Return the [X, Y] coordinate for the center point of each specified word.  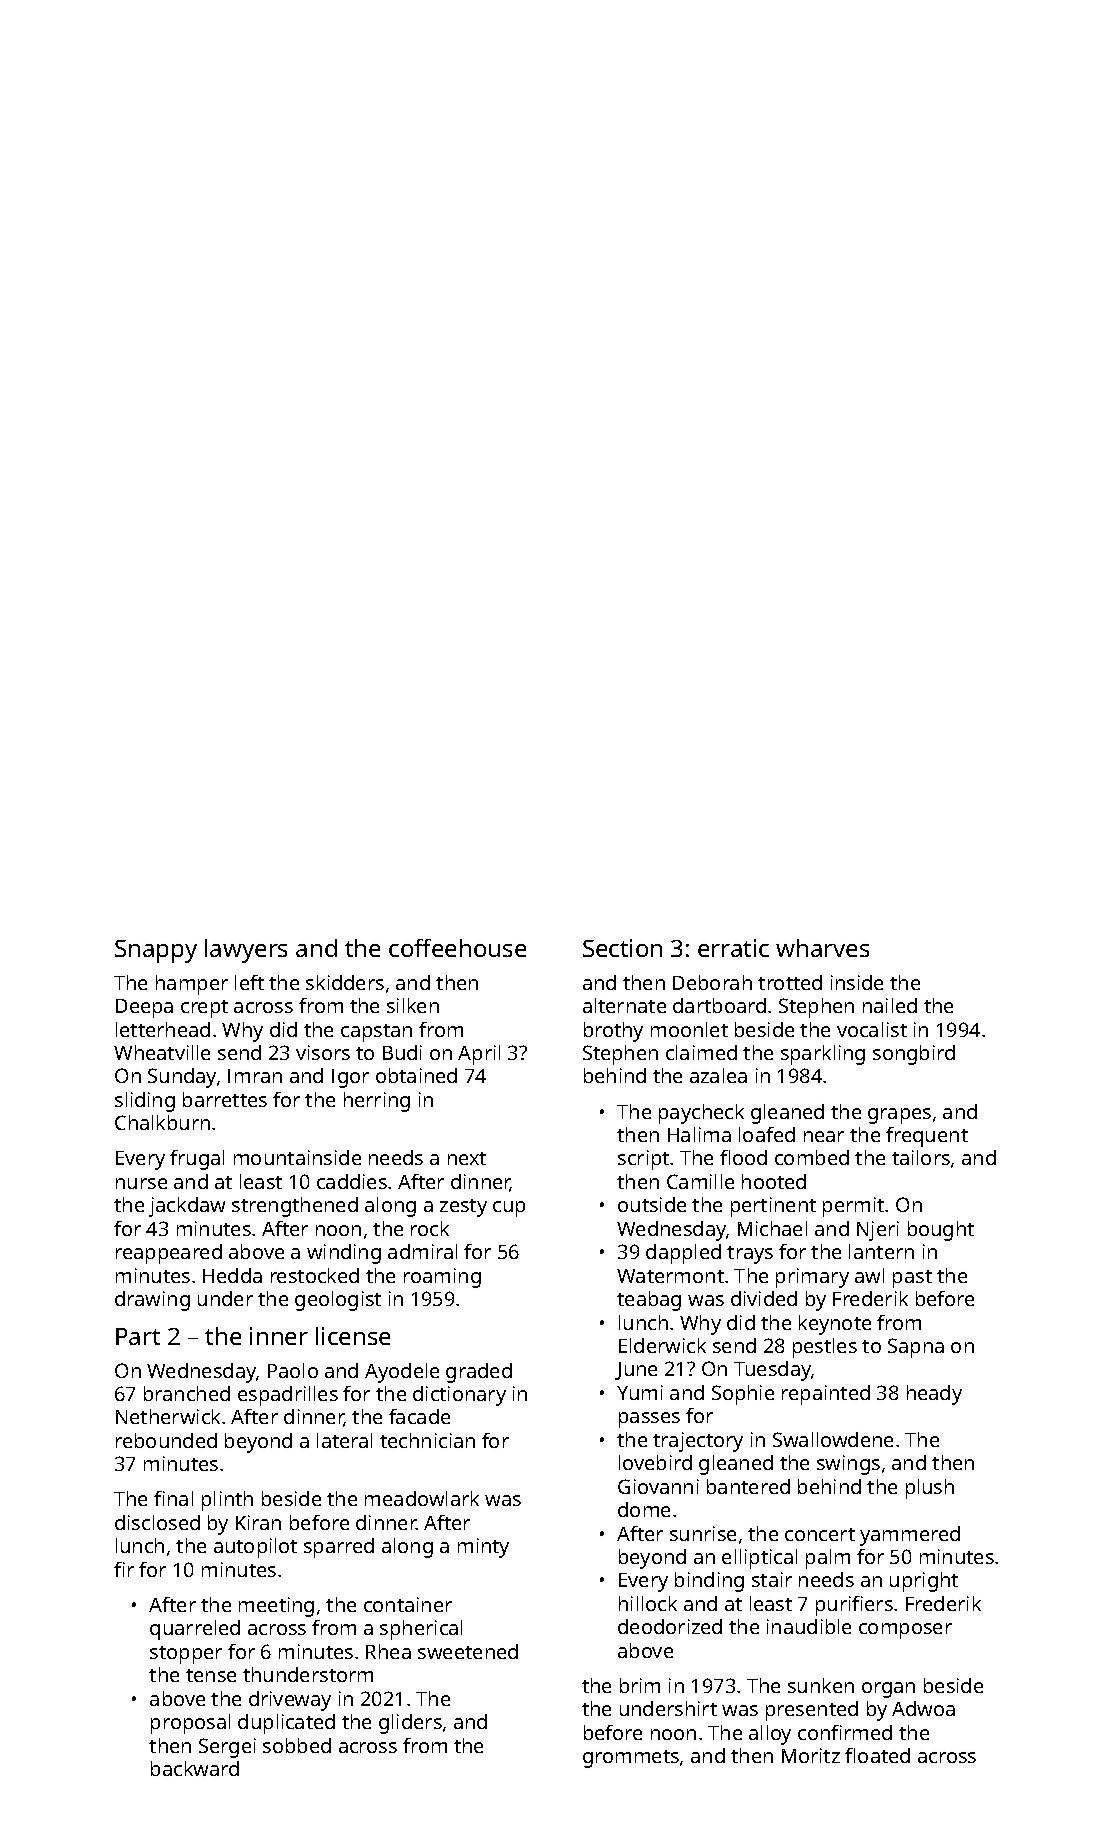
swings [848, 1465]
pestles [825, 1348]
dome [644, 1509]
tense [211, 1675]
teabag [649, 1301]
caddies [352, 1181]
